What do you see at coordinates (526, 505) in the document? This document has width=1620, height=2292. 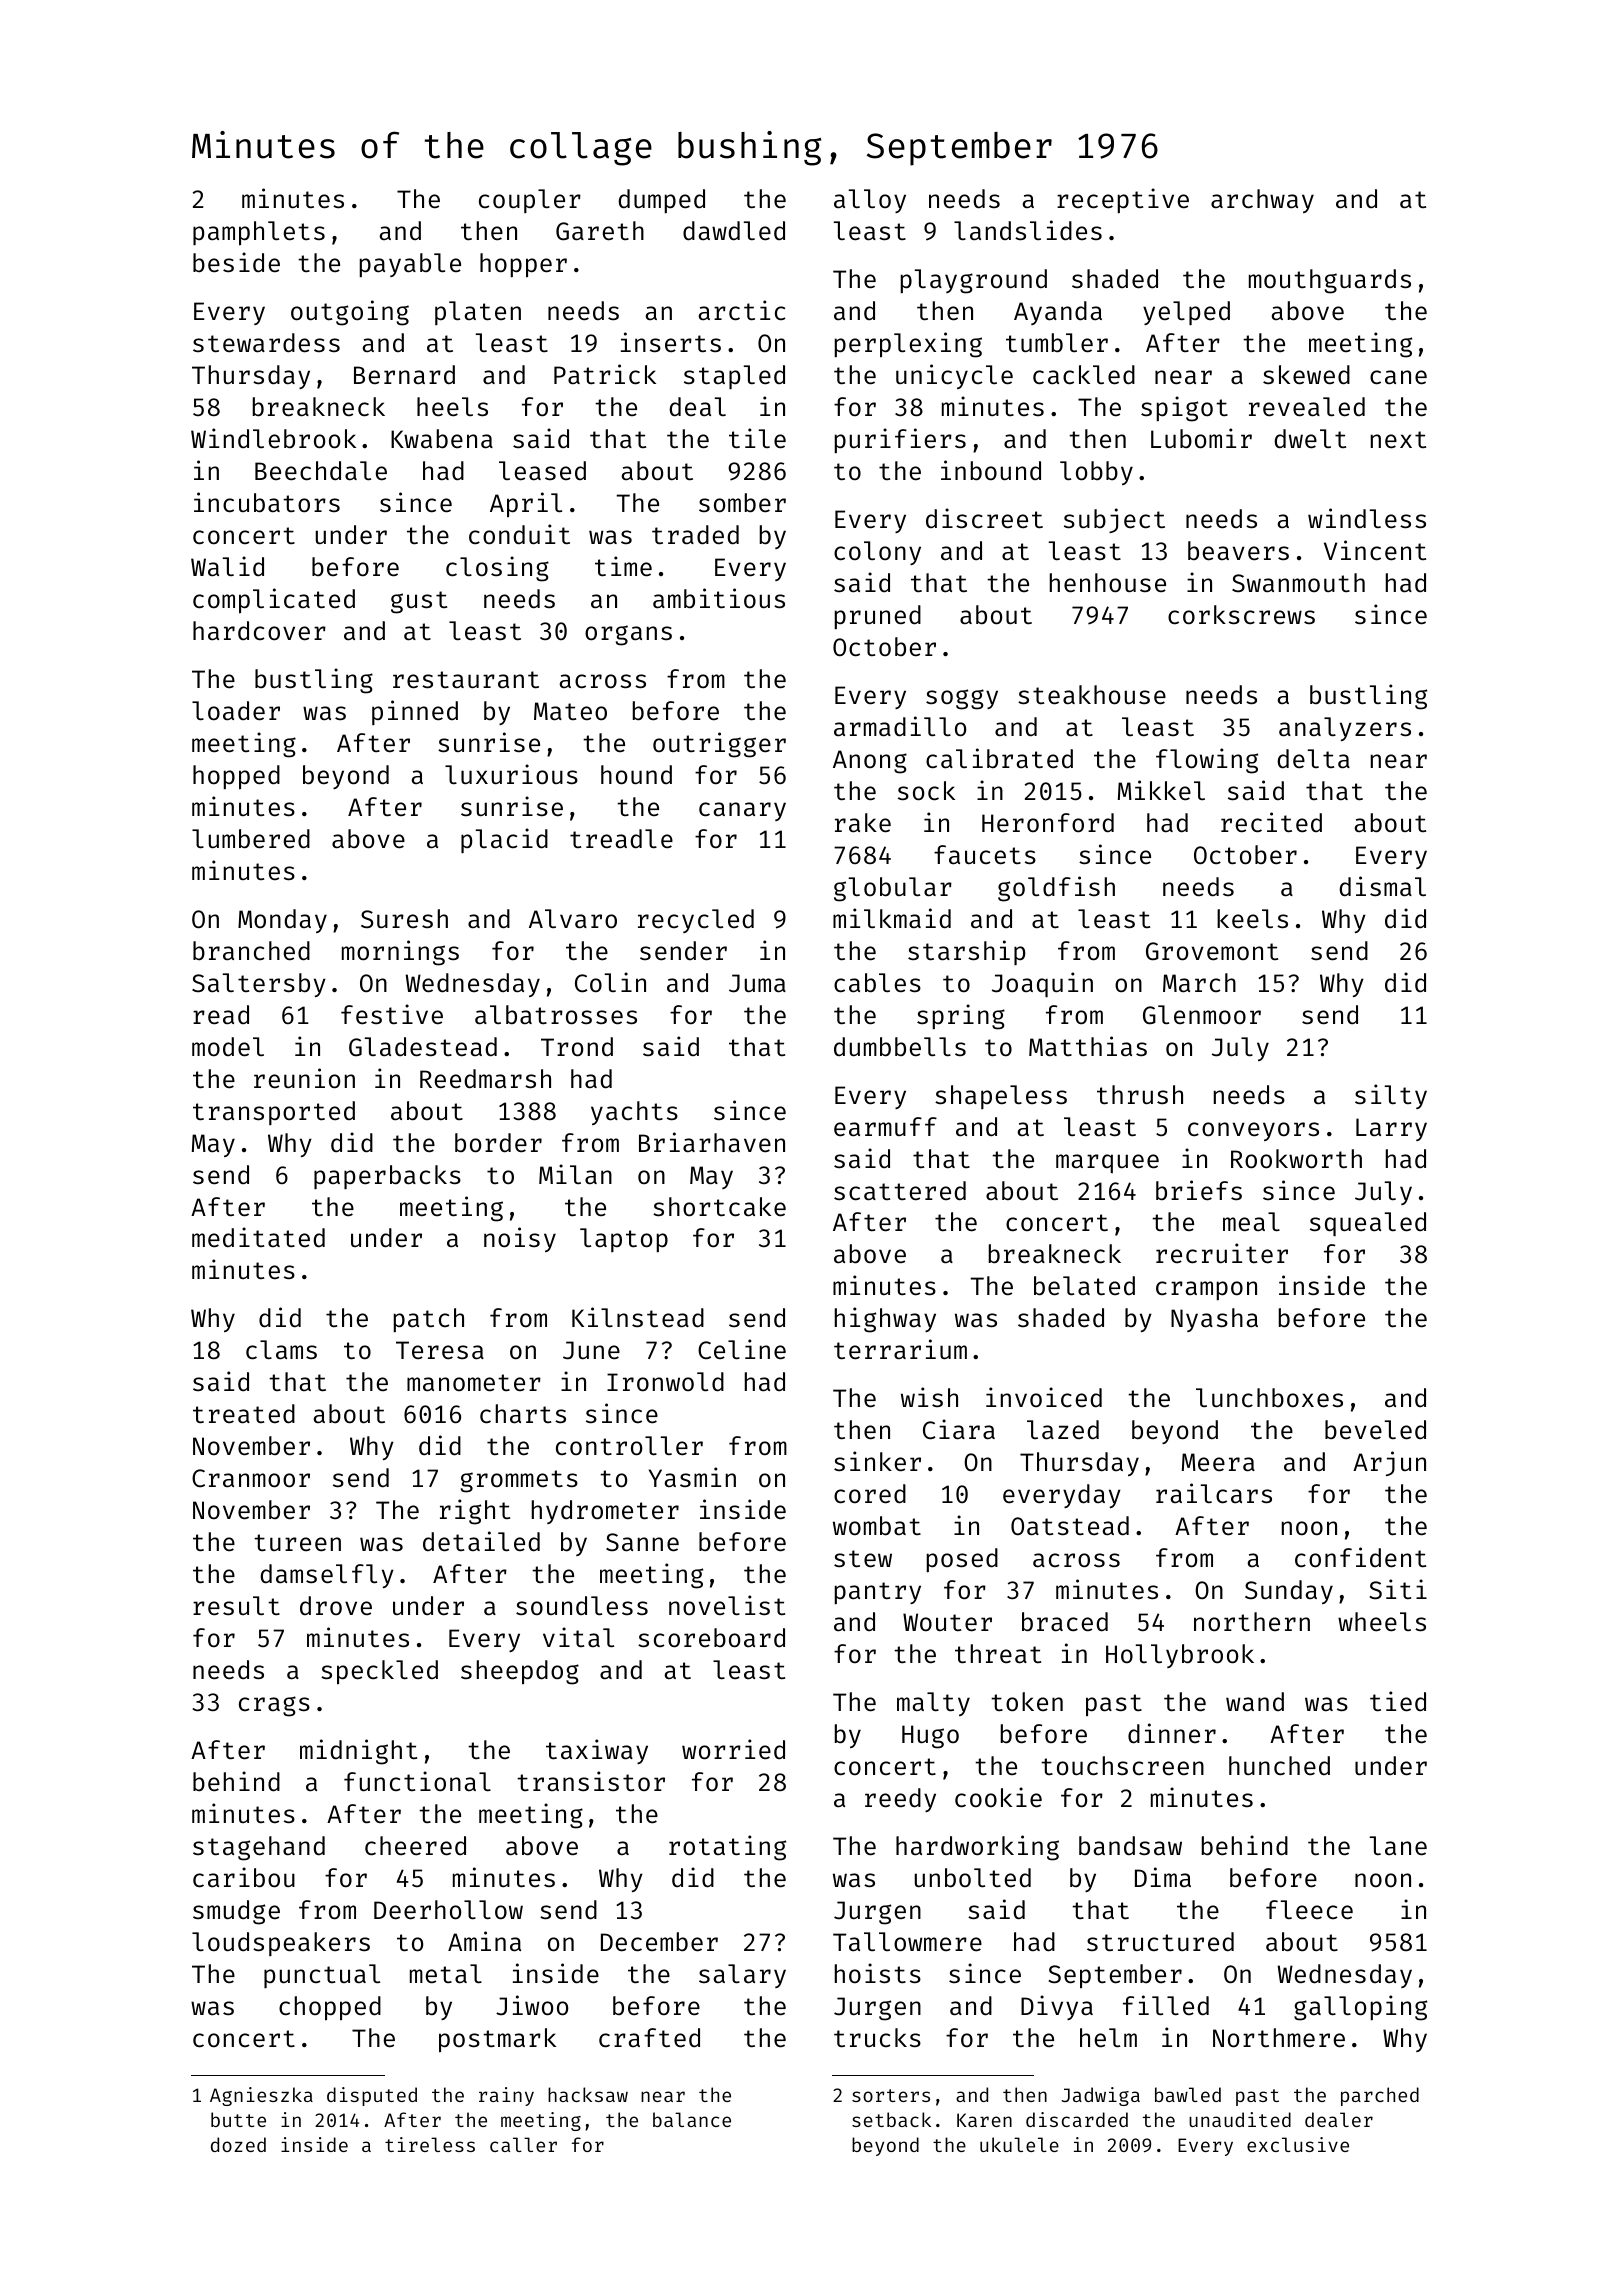 I see `April` at bounding box center [526, 505].
